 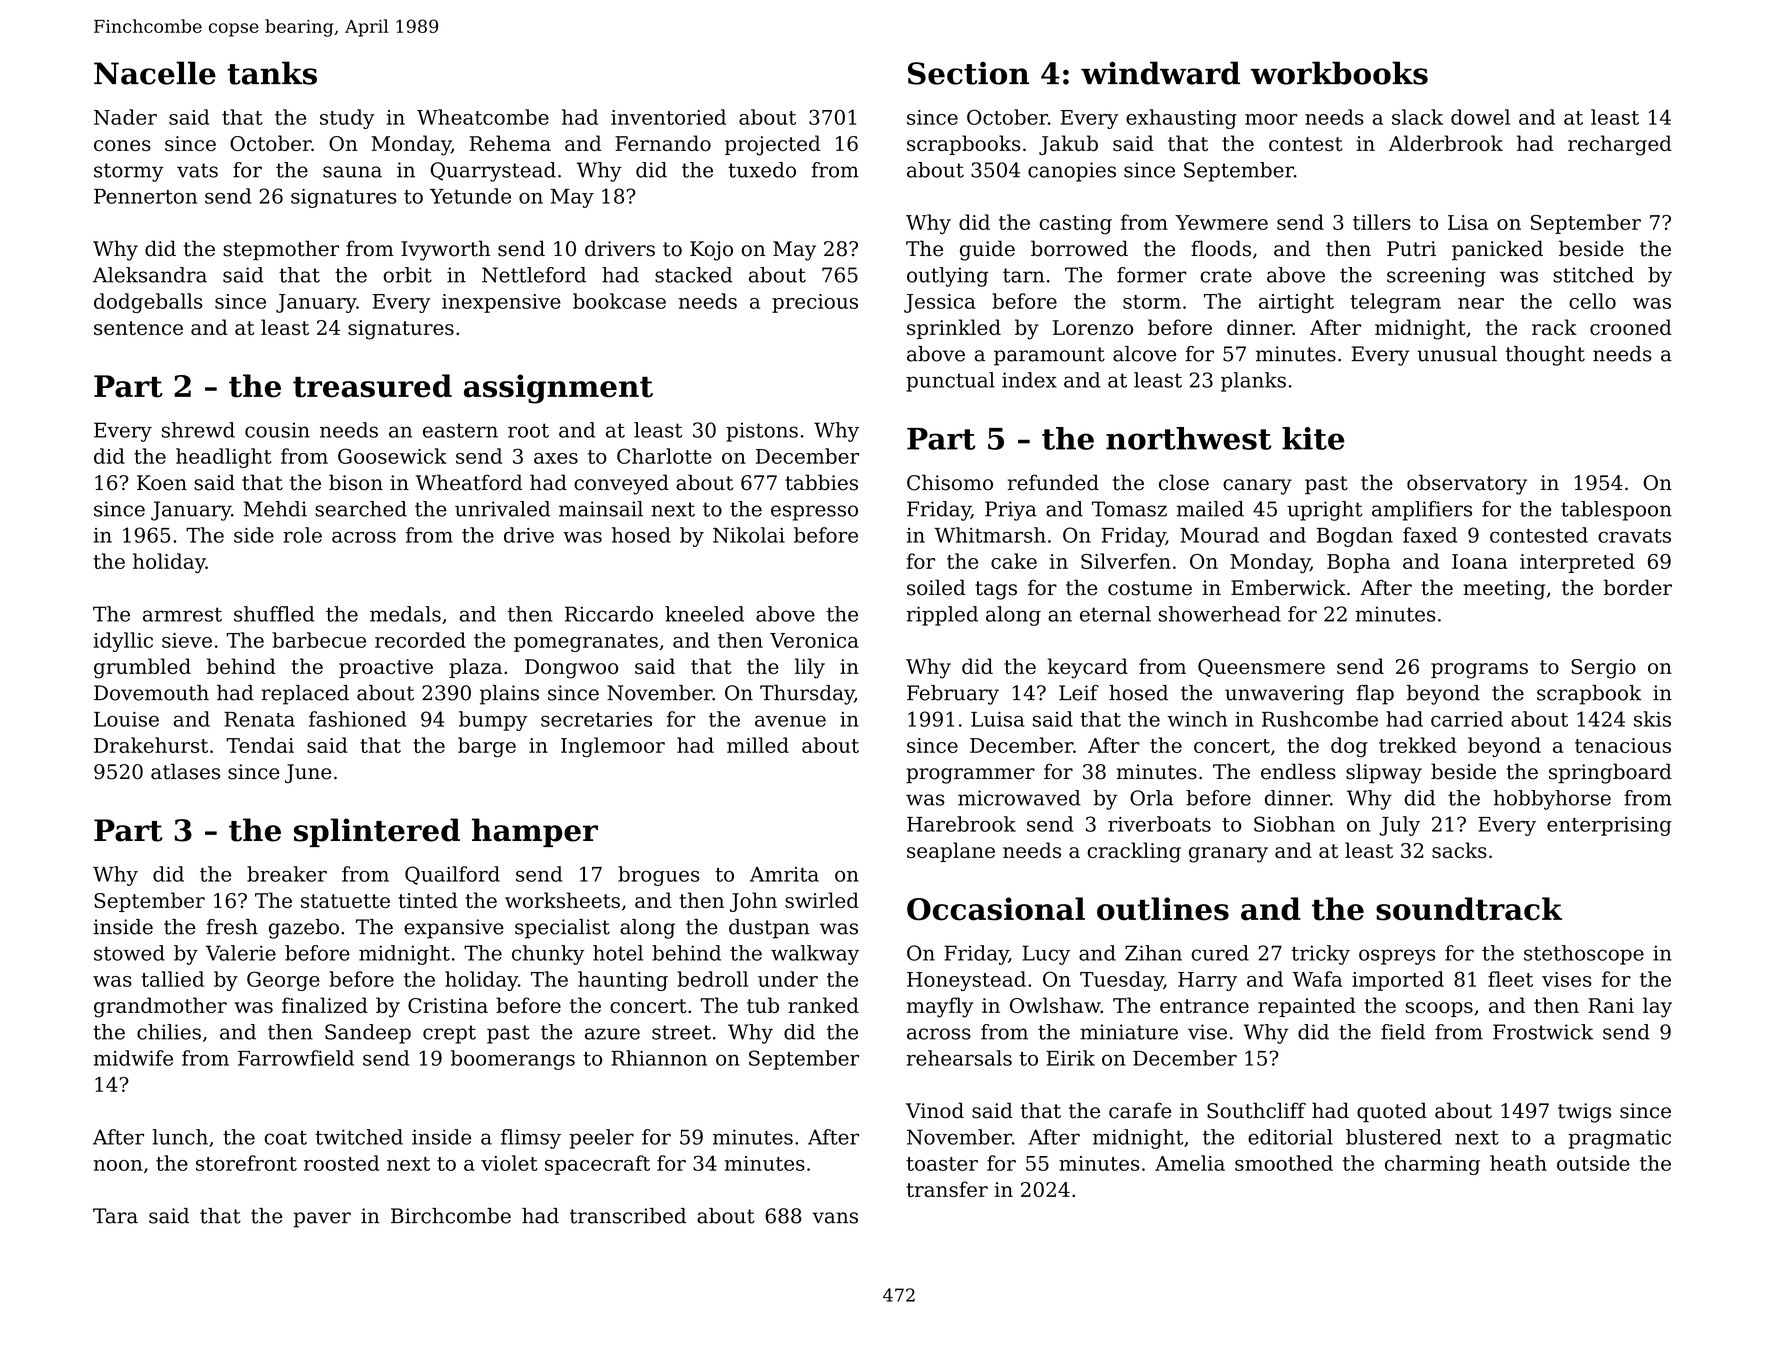 What do you see at coordinates (807, 695) in the document?
I see `Thursday` at bounding box center [807, 695].
